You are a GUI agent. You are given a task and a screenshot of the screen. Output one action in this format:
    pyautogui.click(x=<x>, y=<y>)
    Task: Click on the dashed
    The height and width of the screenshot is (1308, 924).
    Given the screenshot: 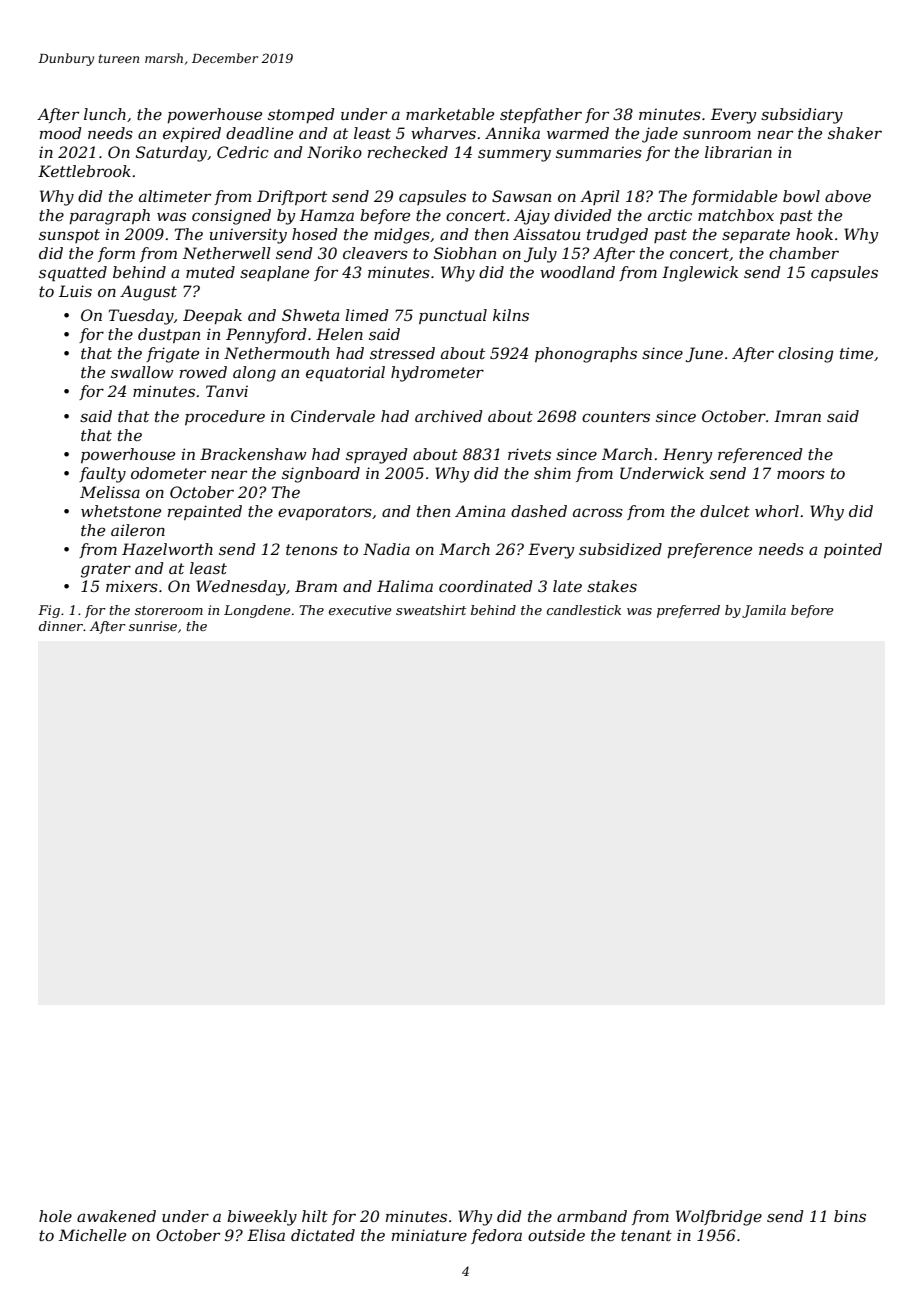 What is the action you would take?
    pyautogui.click(x=539, y=511)
